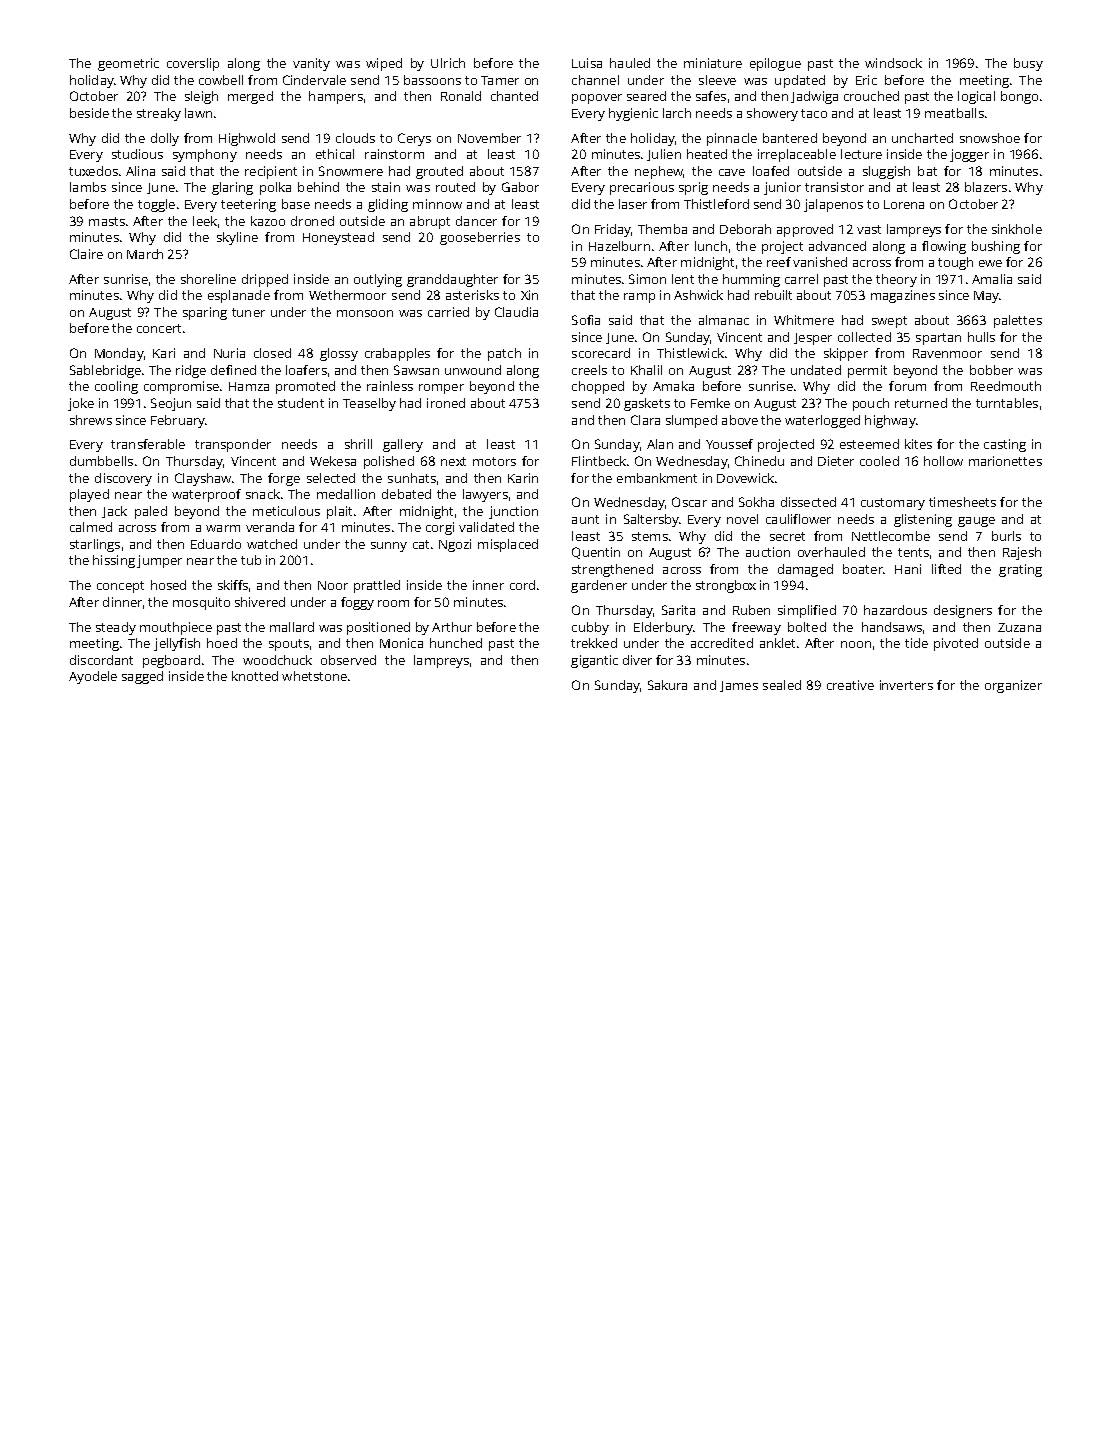 This screenshot has width=1111, height=1437. Describe the element at coordinates (119, 354) in the screenshot. I see `Monday` at that location.
